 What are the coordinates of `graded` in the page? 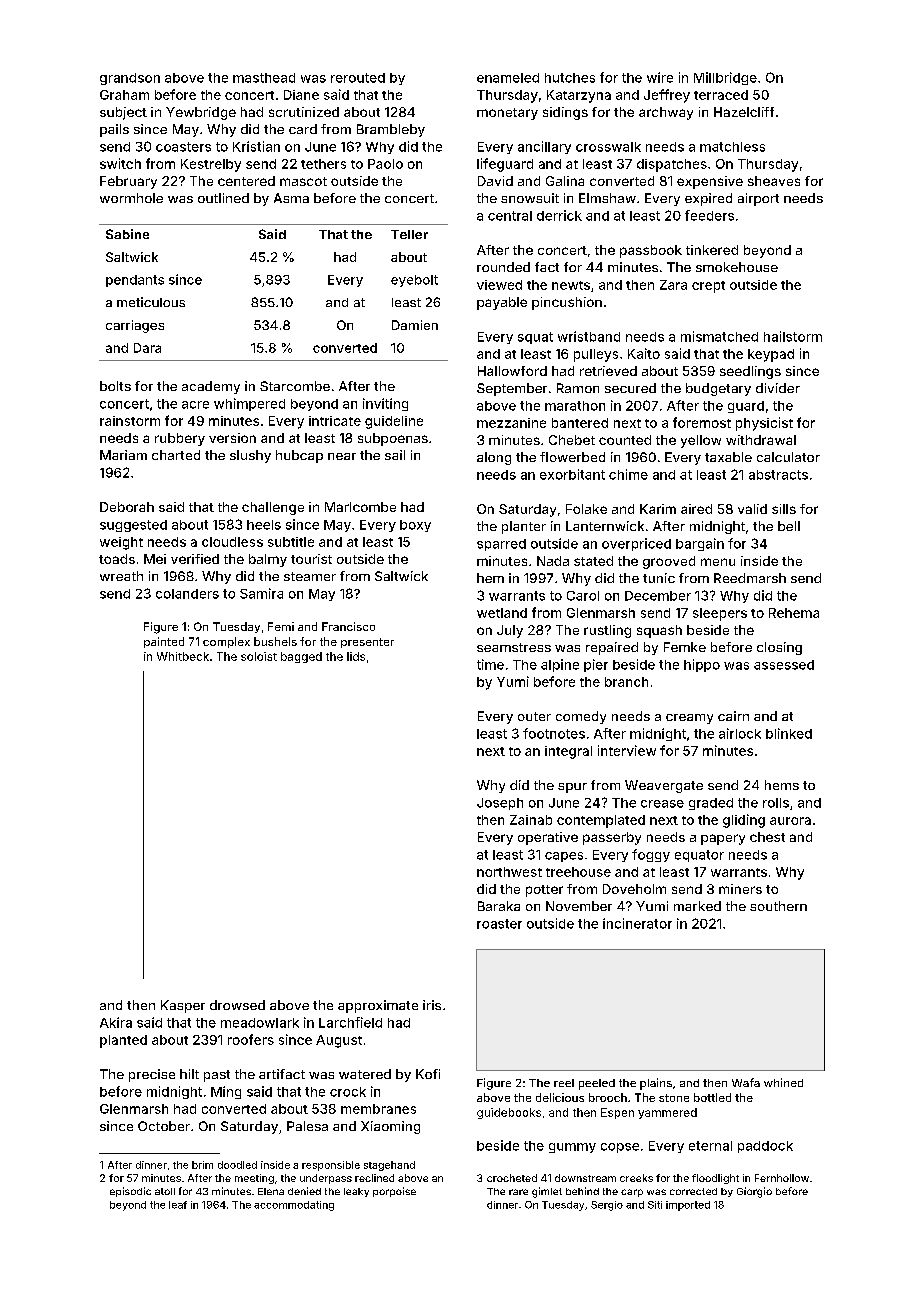 It's located at (711, 804).
